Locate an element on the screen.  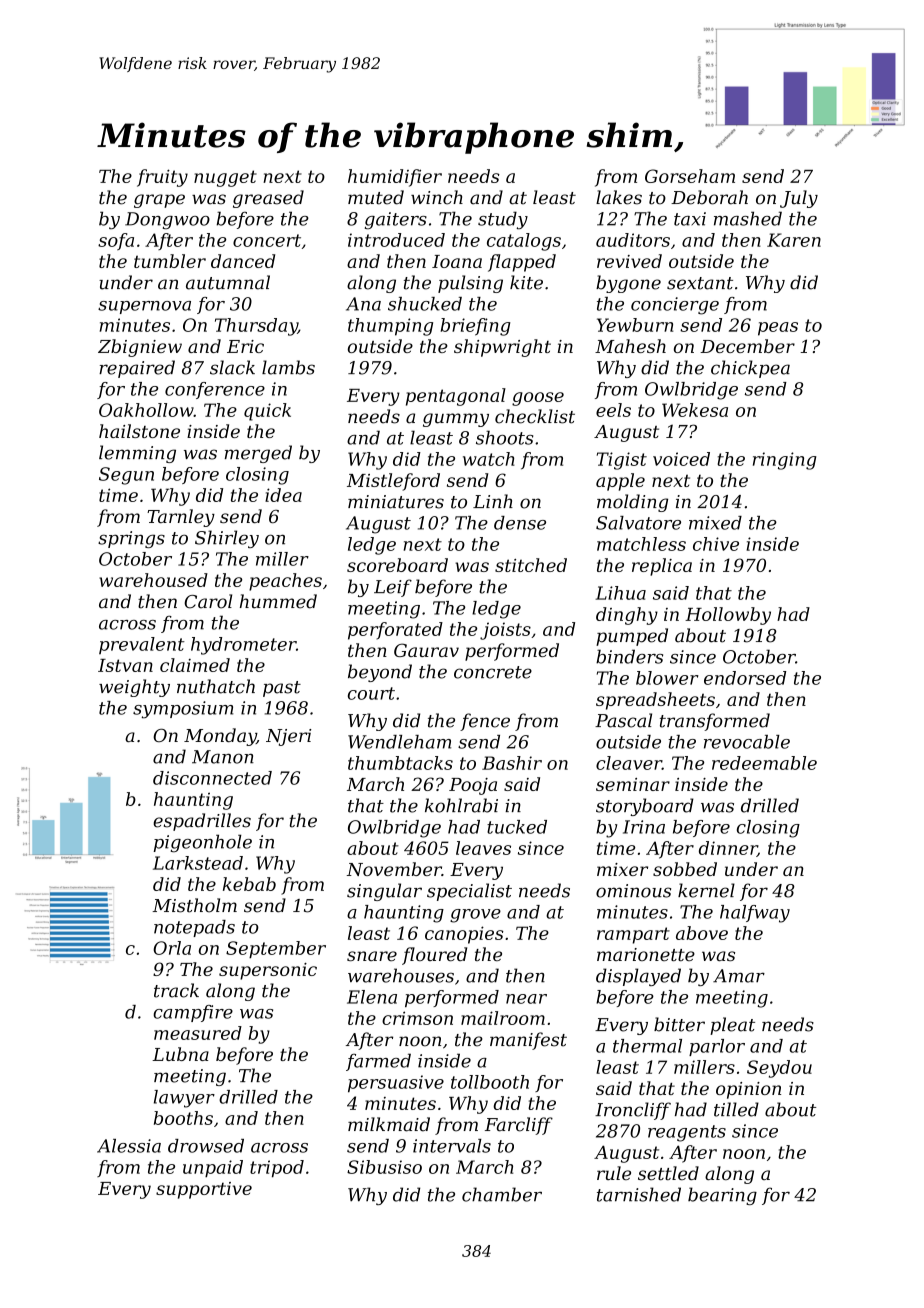
winch is located at coordinates (437, 197).
